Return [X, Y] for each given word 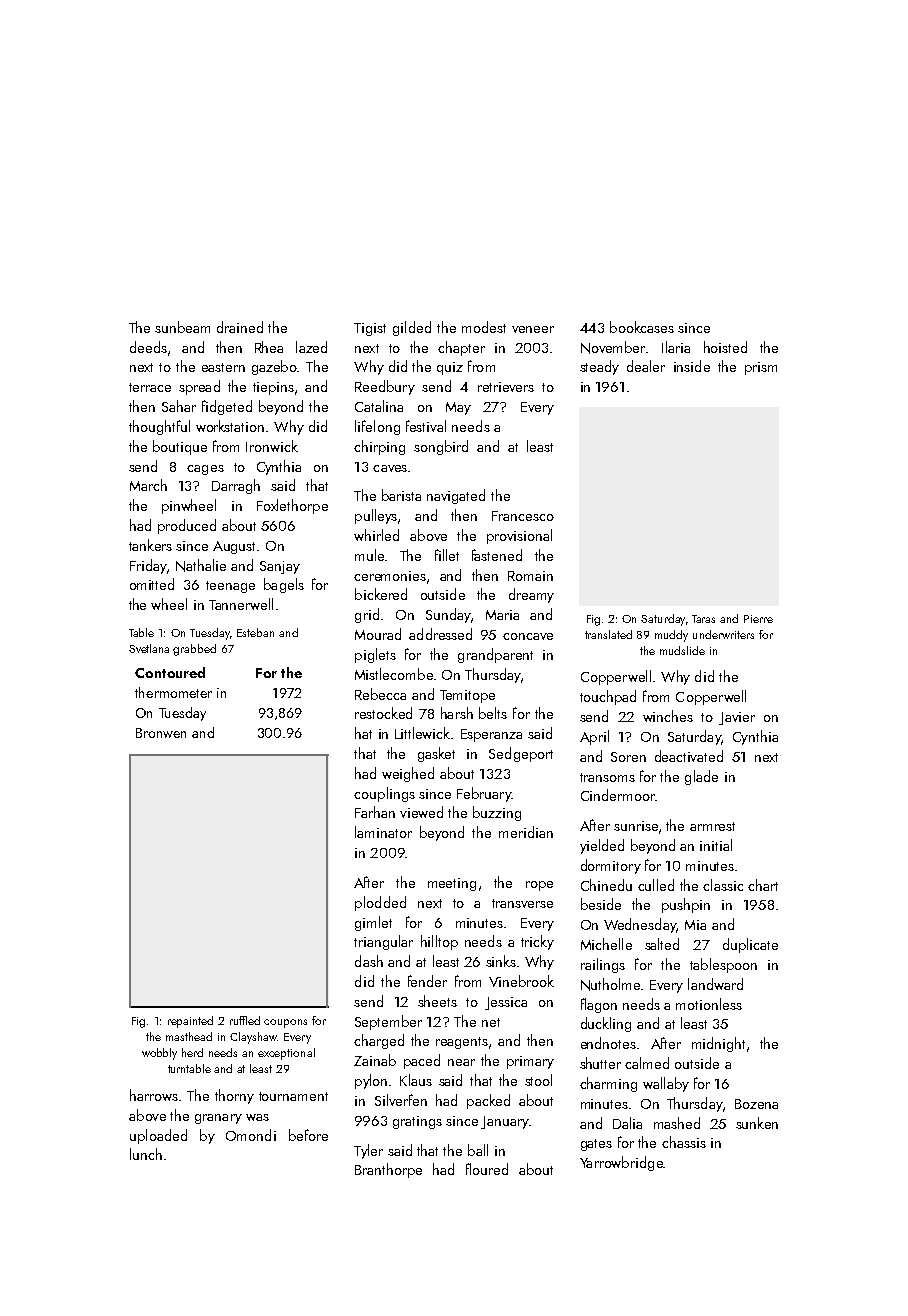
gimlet [373, 923]
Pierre [758, 619]
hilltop [439, 942]
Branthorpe [388, 1170]
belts [493, 713]
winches [668, 716]
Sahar [179, 406]
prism [761, 368]
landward [715, 984]
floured [487, 1169]
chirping [379, 447]
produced [187, 526]
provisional [519, 536]
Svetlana [149, 648]
